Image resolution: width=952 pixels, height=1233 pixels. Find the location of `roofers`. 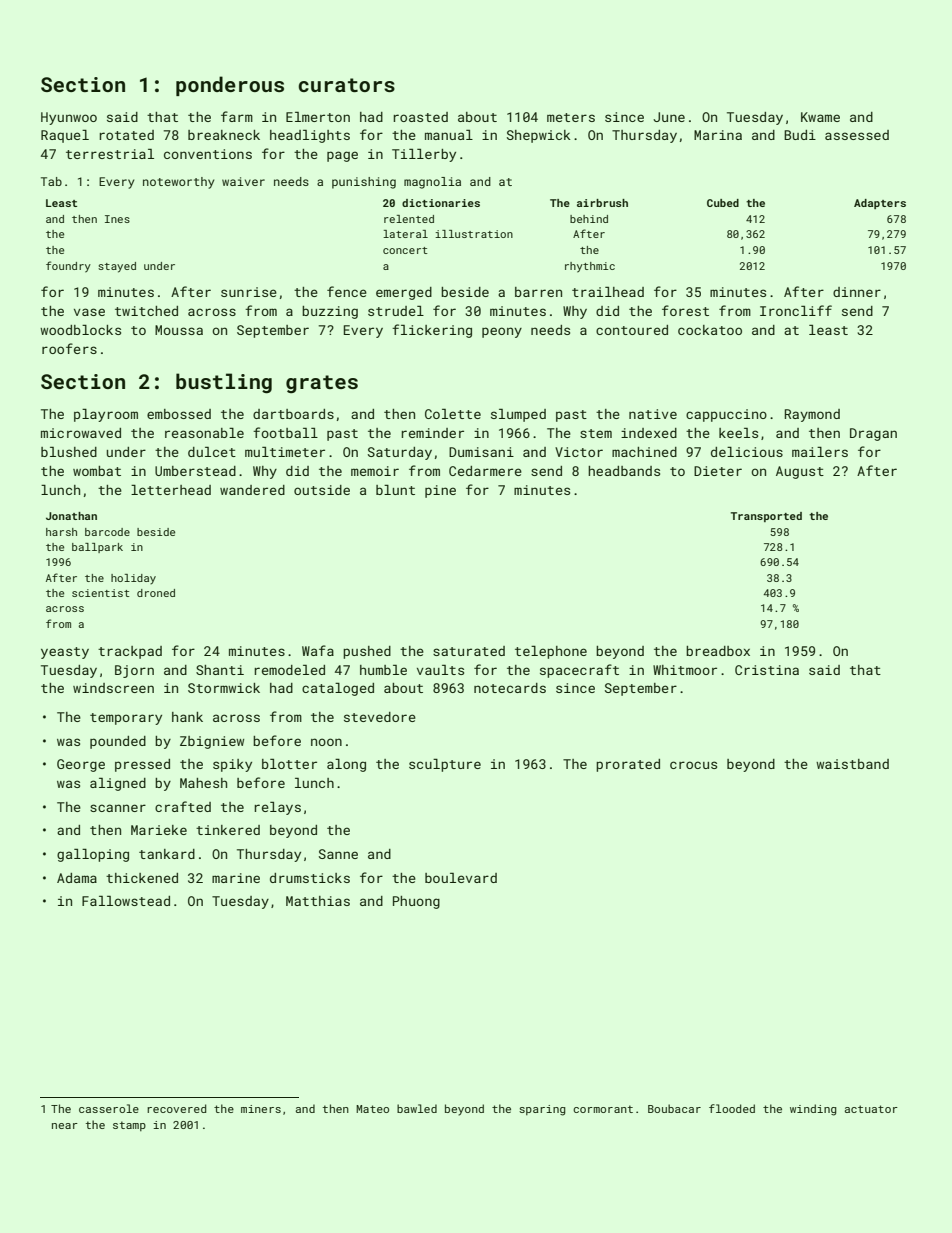

roofers is located at coordinates (69, 348).
